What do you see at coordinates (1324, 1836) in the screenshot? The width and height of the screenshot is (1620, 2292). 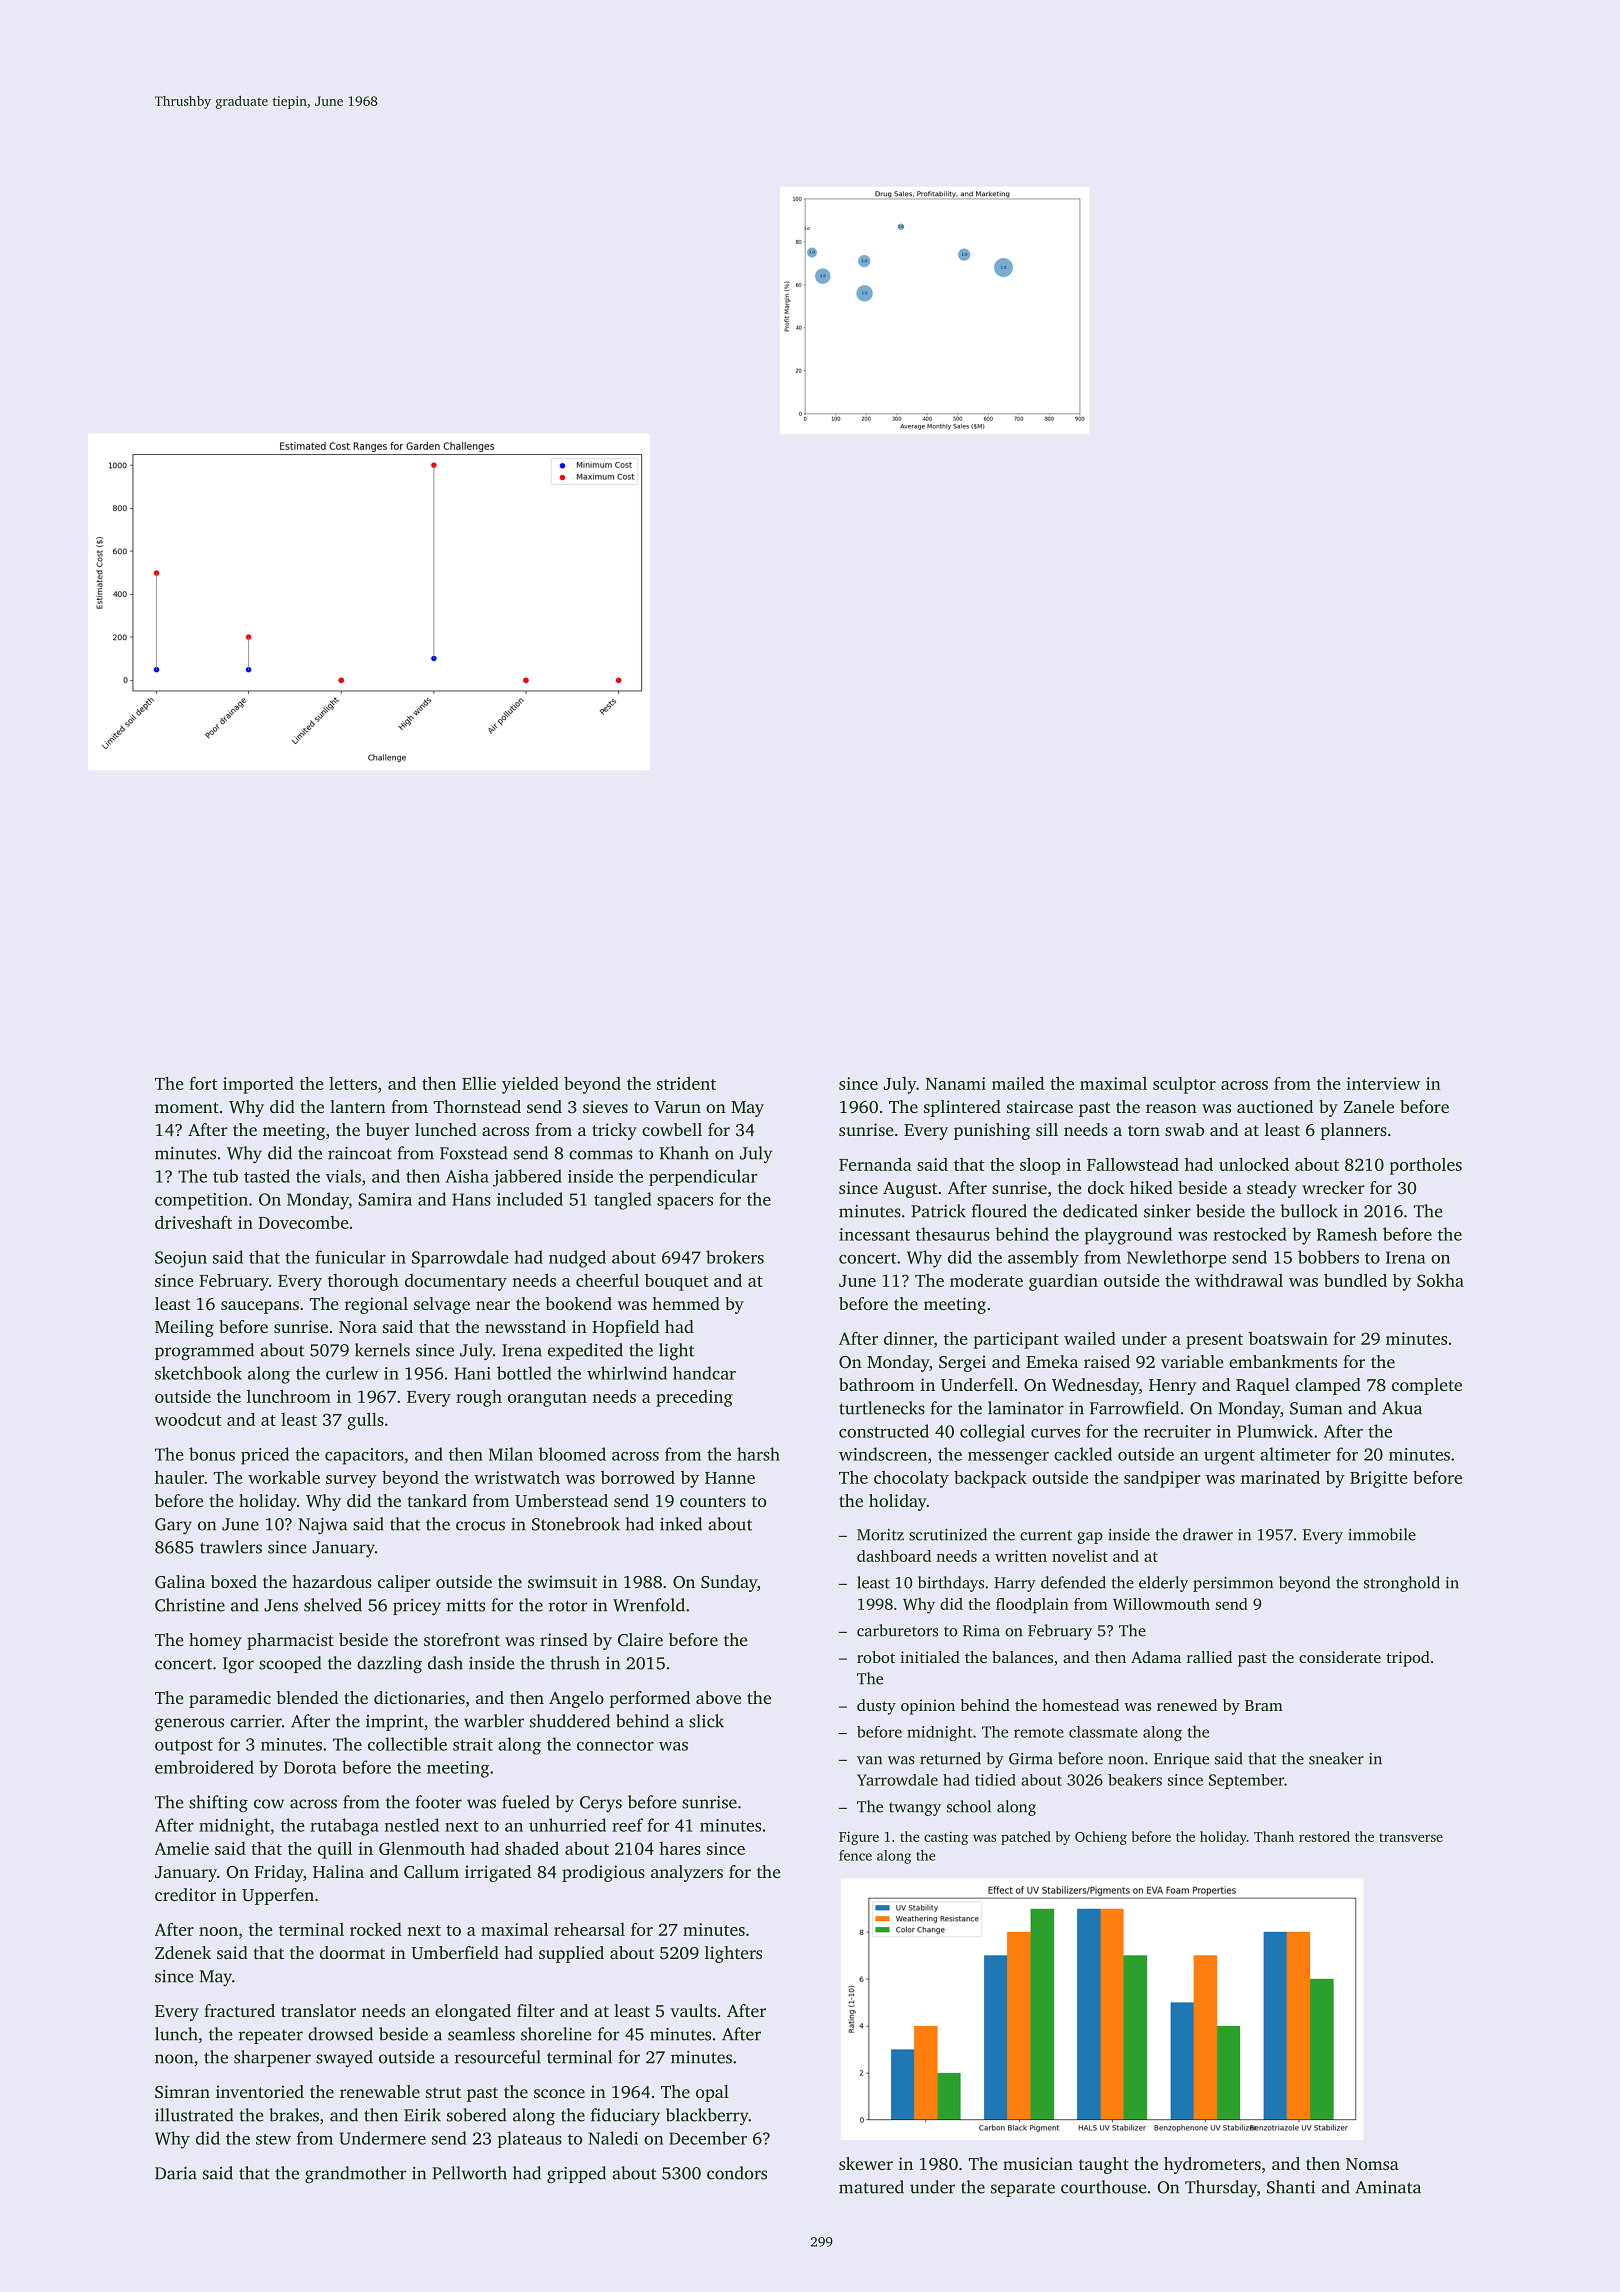 I see `restored` at bounding box center [1324, 1836].
